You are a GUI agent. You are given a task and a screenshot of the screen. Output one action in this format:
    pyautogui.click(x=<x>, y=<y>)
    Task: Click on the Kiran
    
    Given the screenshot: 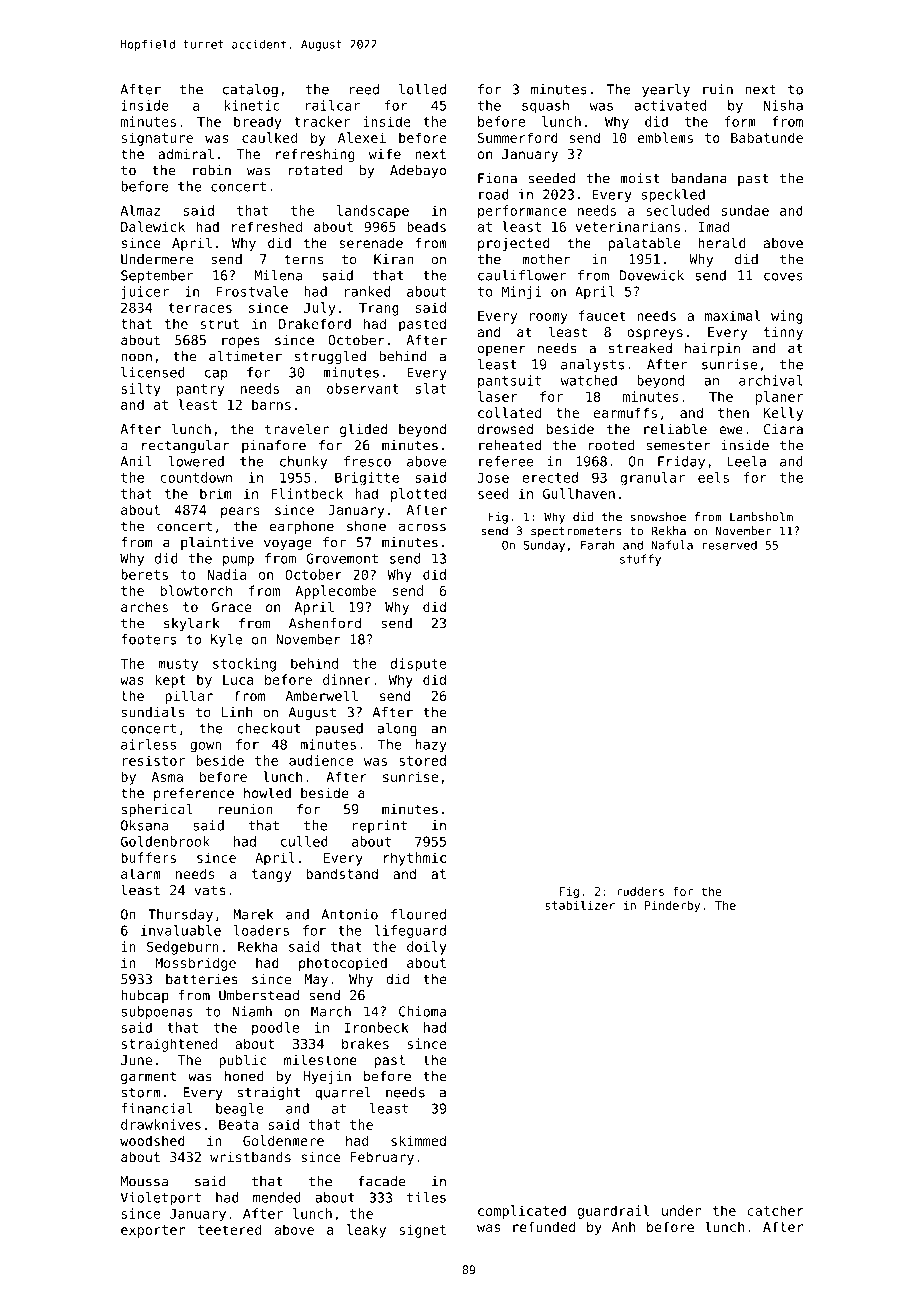 What is the action you would take?
    pyautogui.click(x=393, y=259)
